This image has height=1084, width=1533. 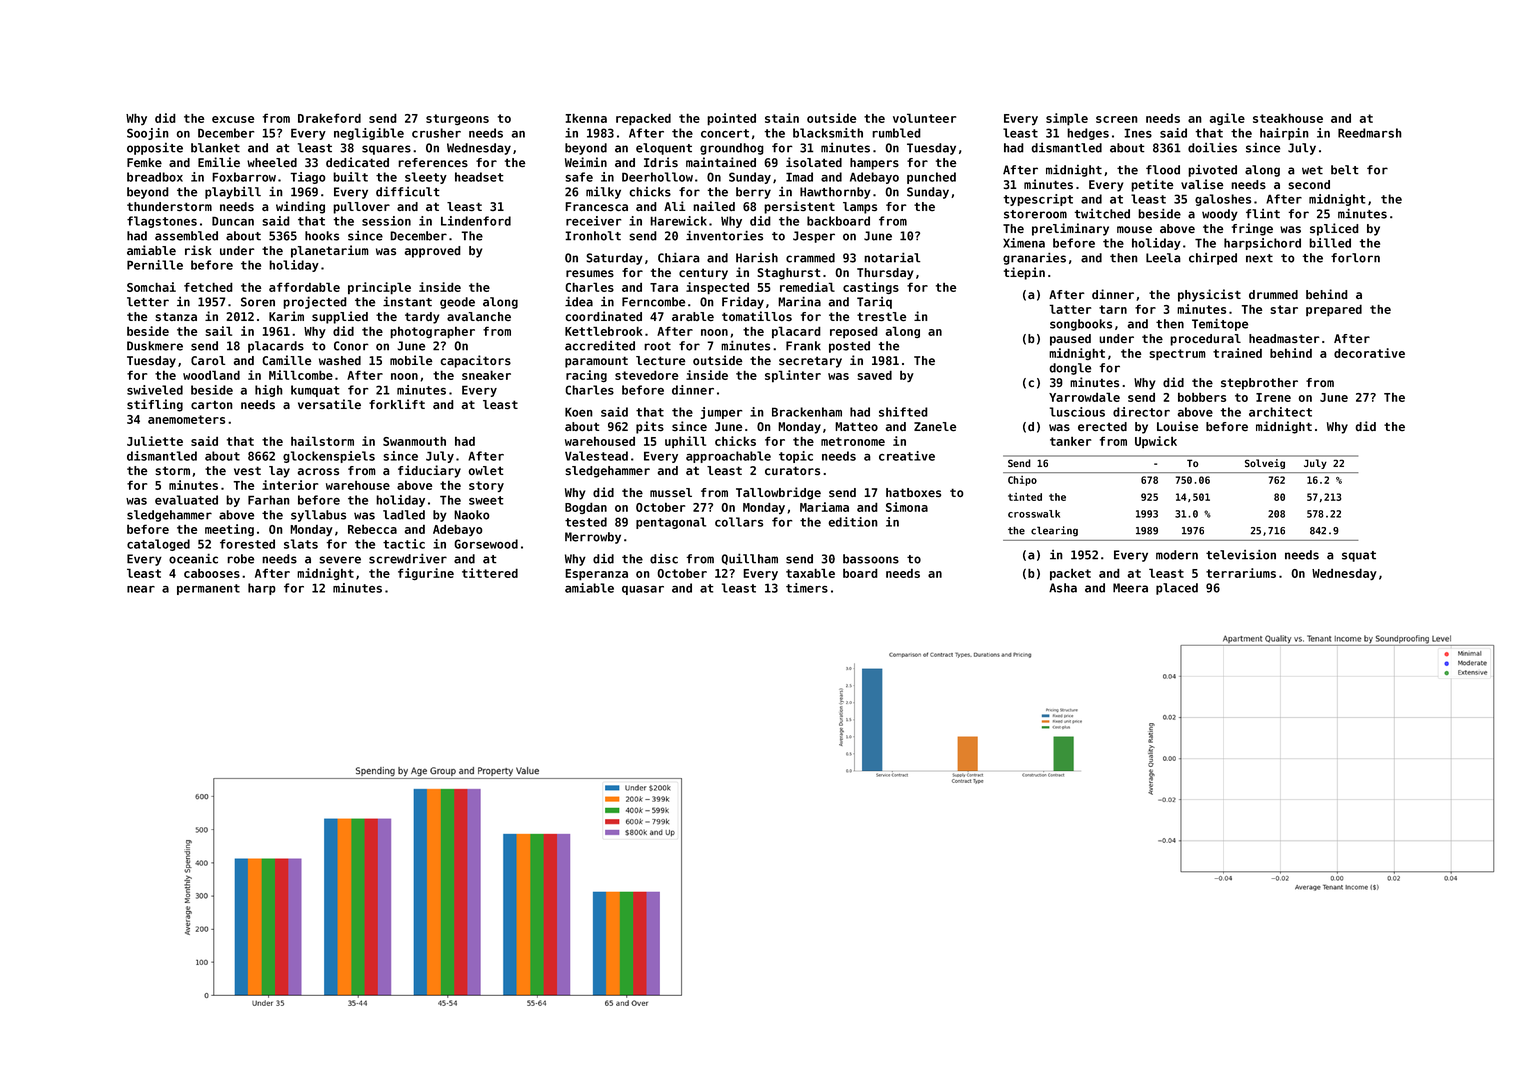 I want to click on remedial, so click(x=807, y=287).
